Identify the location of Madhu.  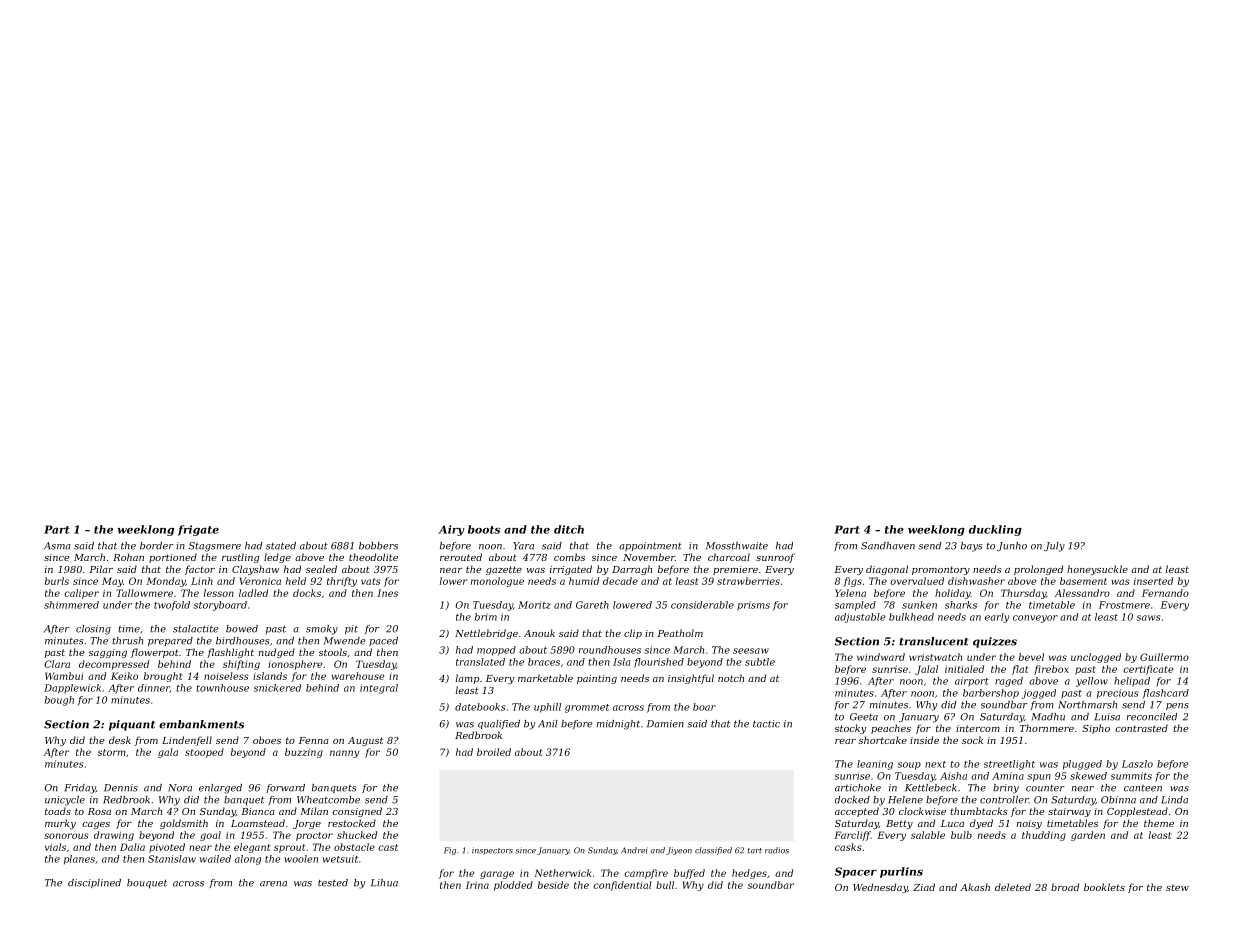
(1048, 717).
